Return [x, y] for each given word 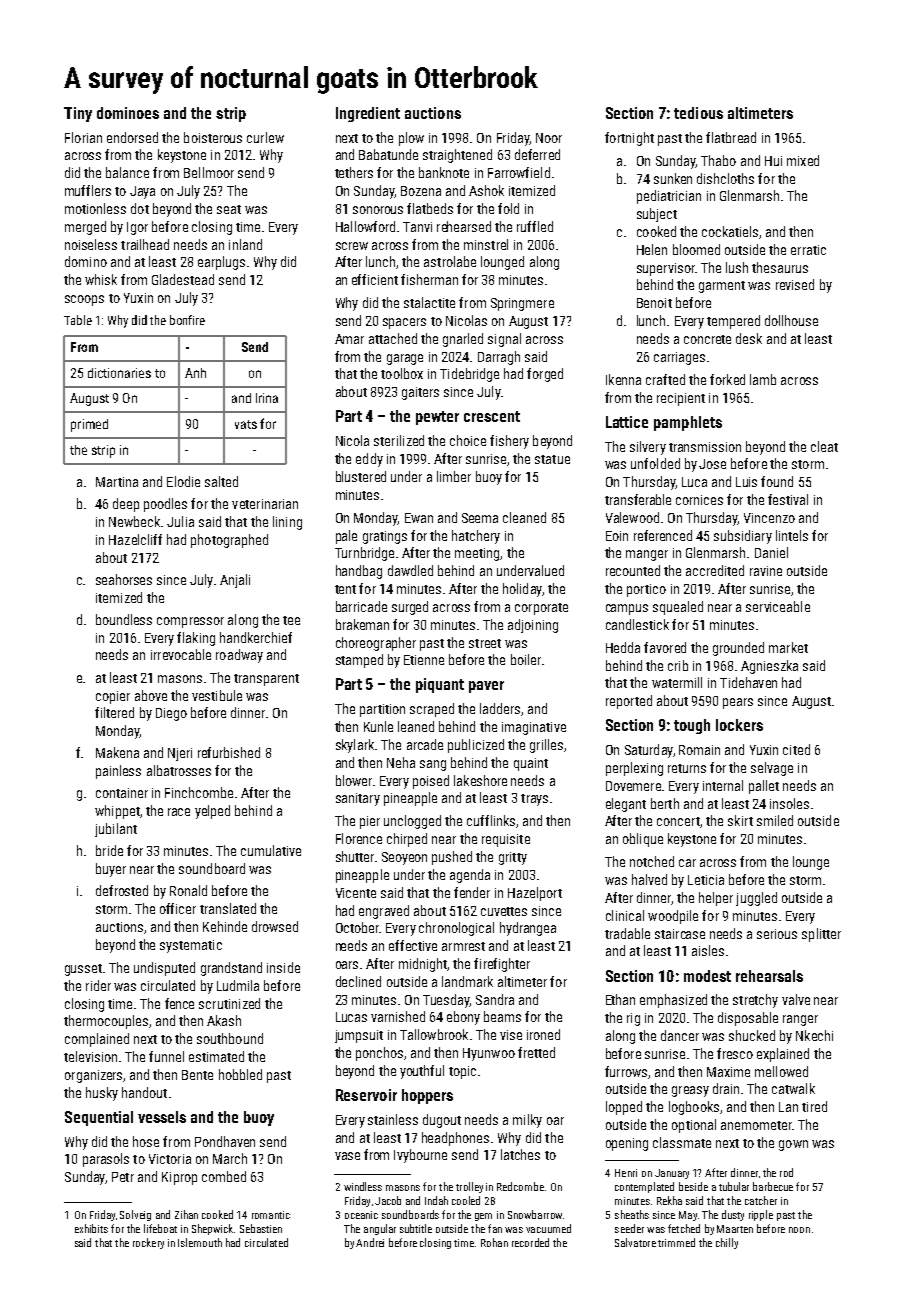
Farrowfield [519, 172]
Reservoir [366, 1095]
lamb [763, 379]
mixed [803, 160]
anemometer [756, 1125]
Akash [224, 1020]
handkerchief [256, 637]
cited [796, 749]
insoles [789, 803]
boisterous [213, 137]
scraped [432, 710]
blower [354, 780]
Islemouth [200, 1242]
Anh [195, 373]
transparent [266, 680]
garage [405, 359]
